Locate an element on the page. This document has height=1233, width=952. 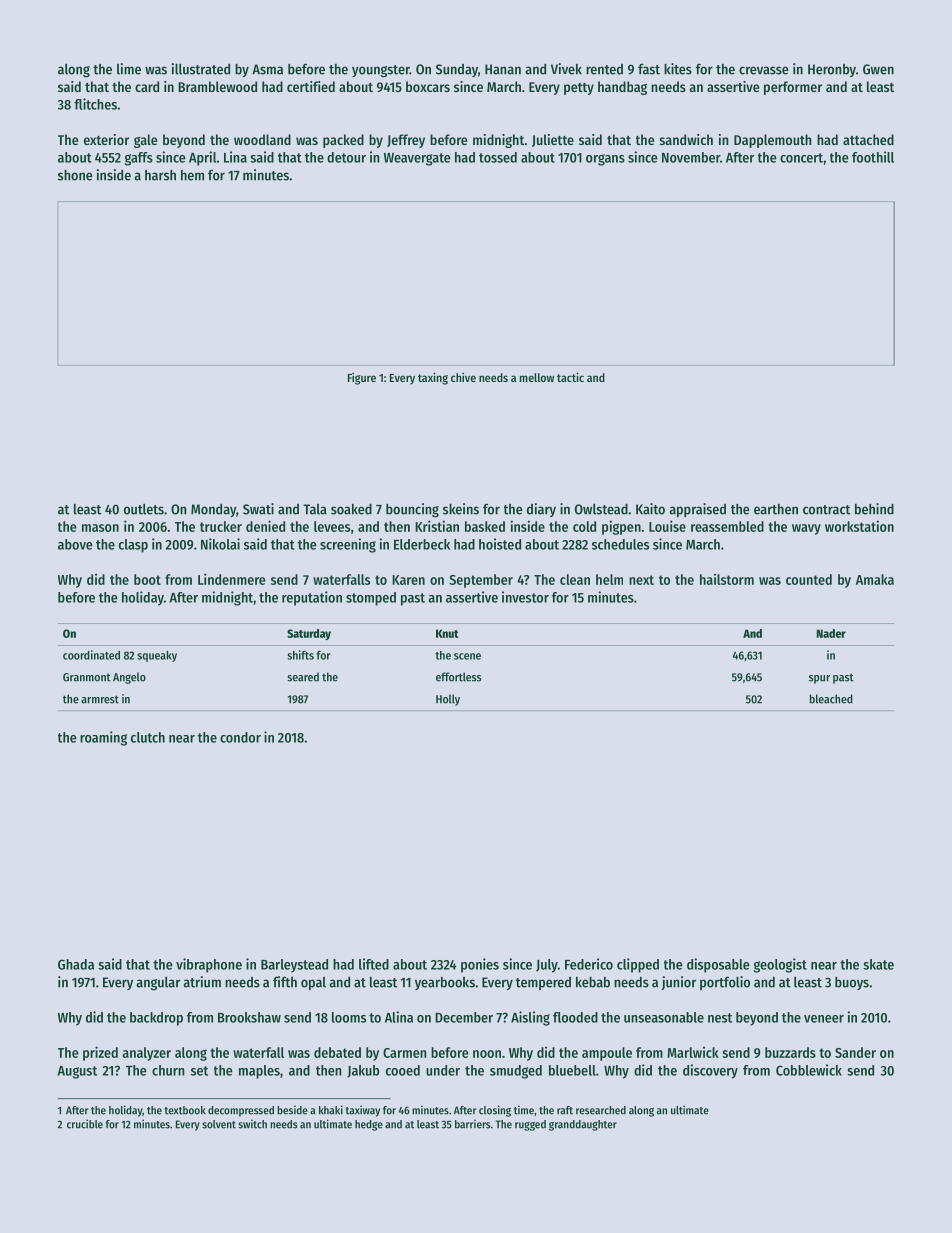
bleached is located at coordinates (831, 699).
